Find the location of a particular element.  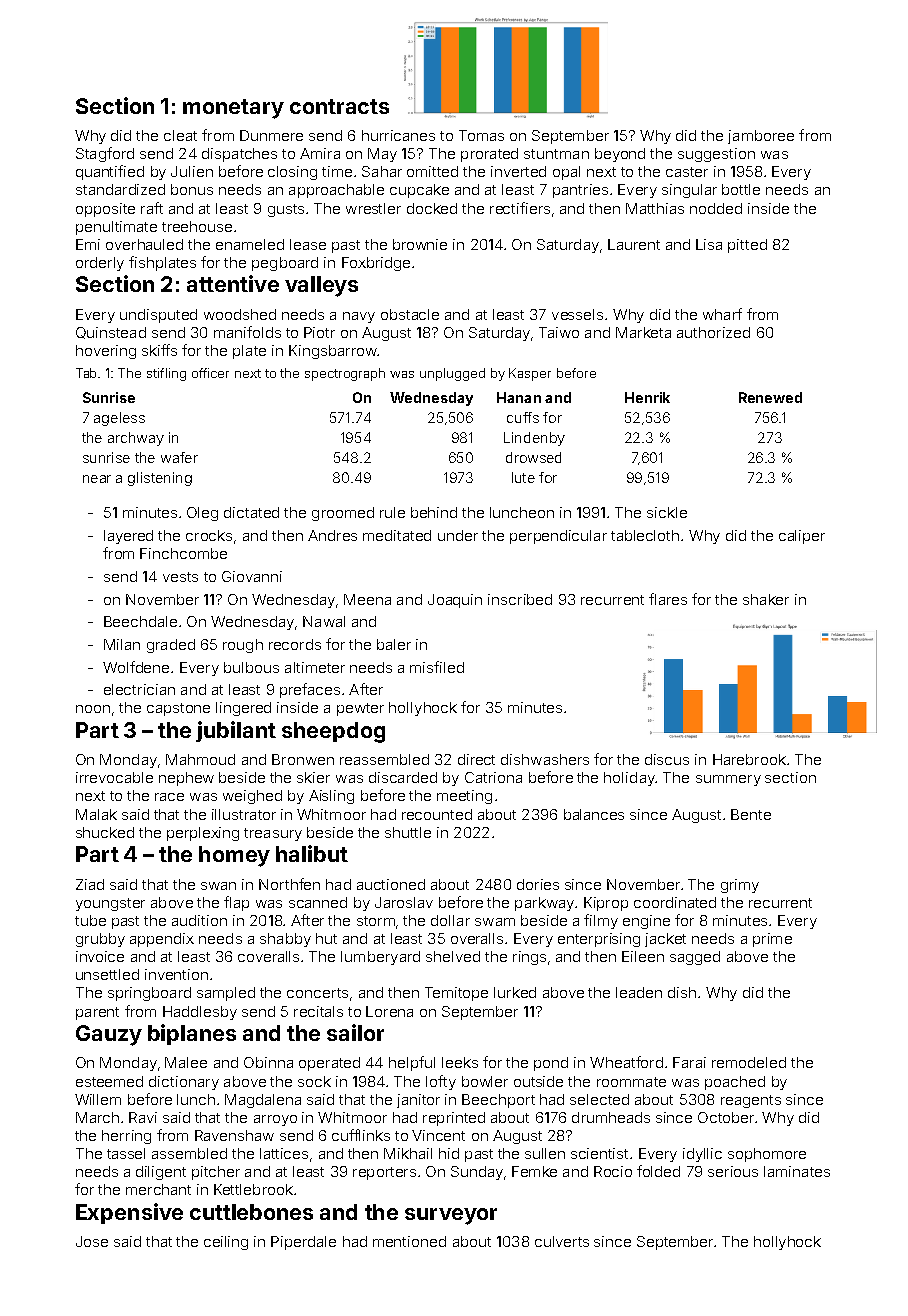

summery is located at coordinates (728, 780).
